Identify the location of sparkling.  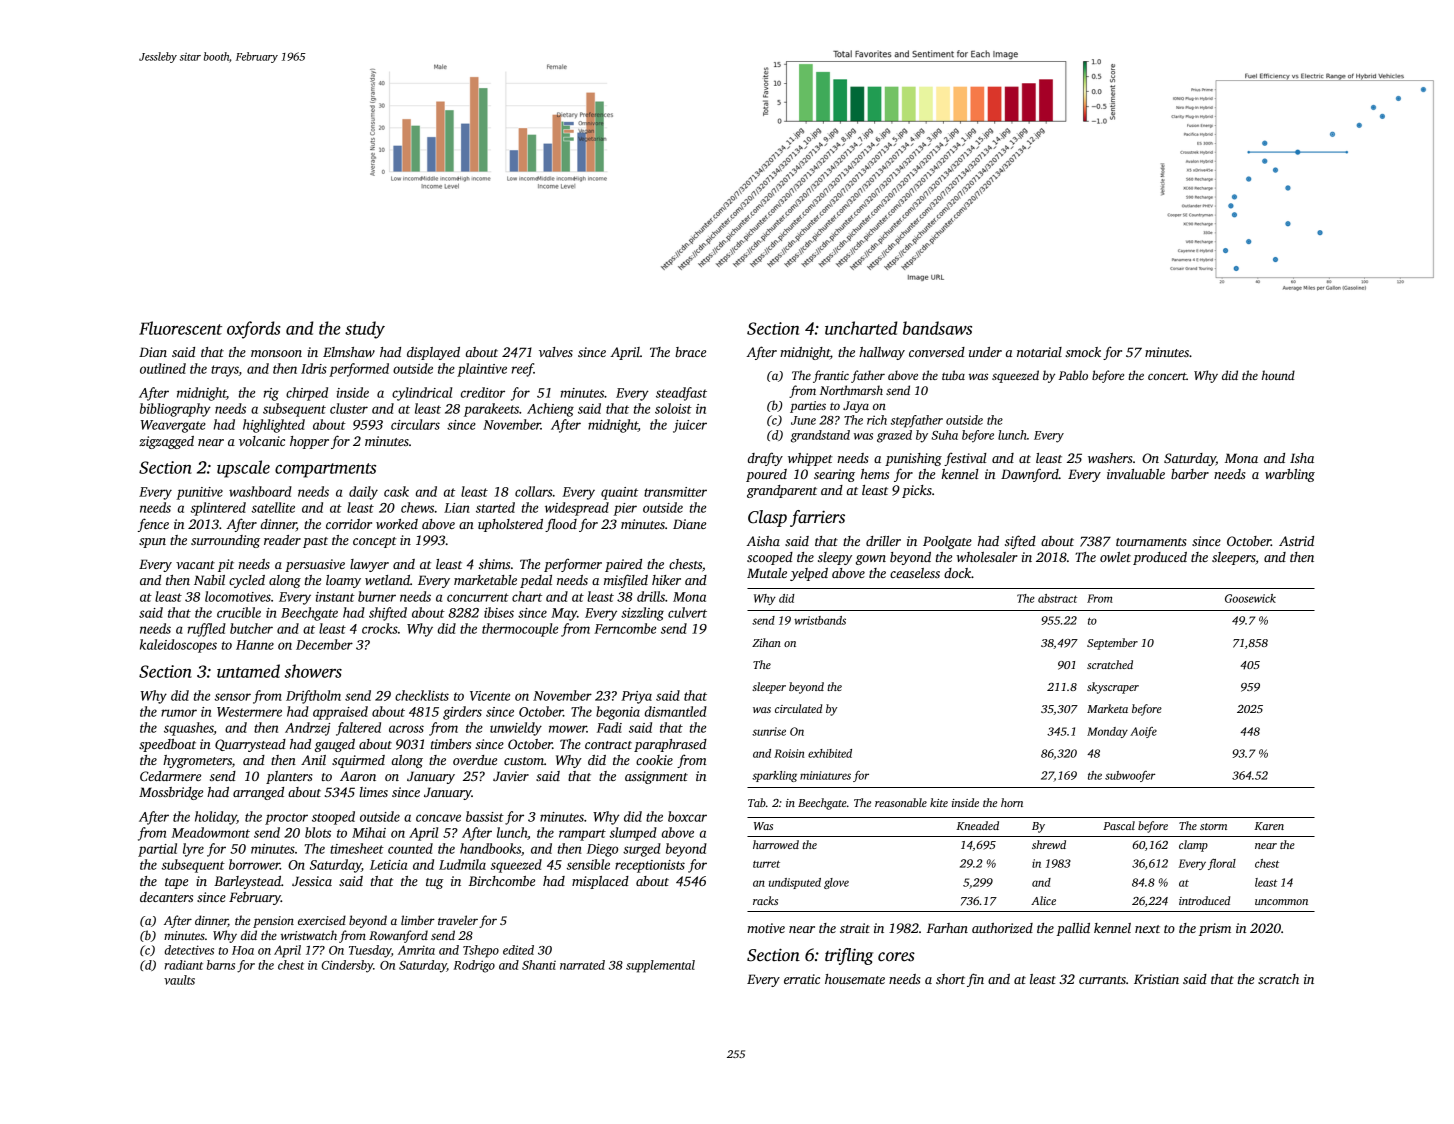
(774, 776).
